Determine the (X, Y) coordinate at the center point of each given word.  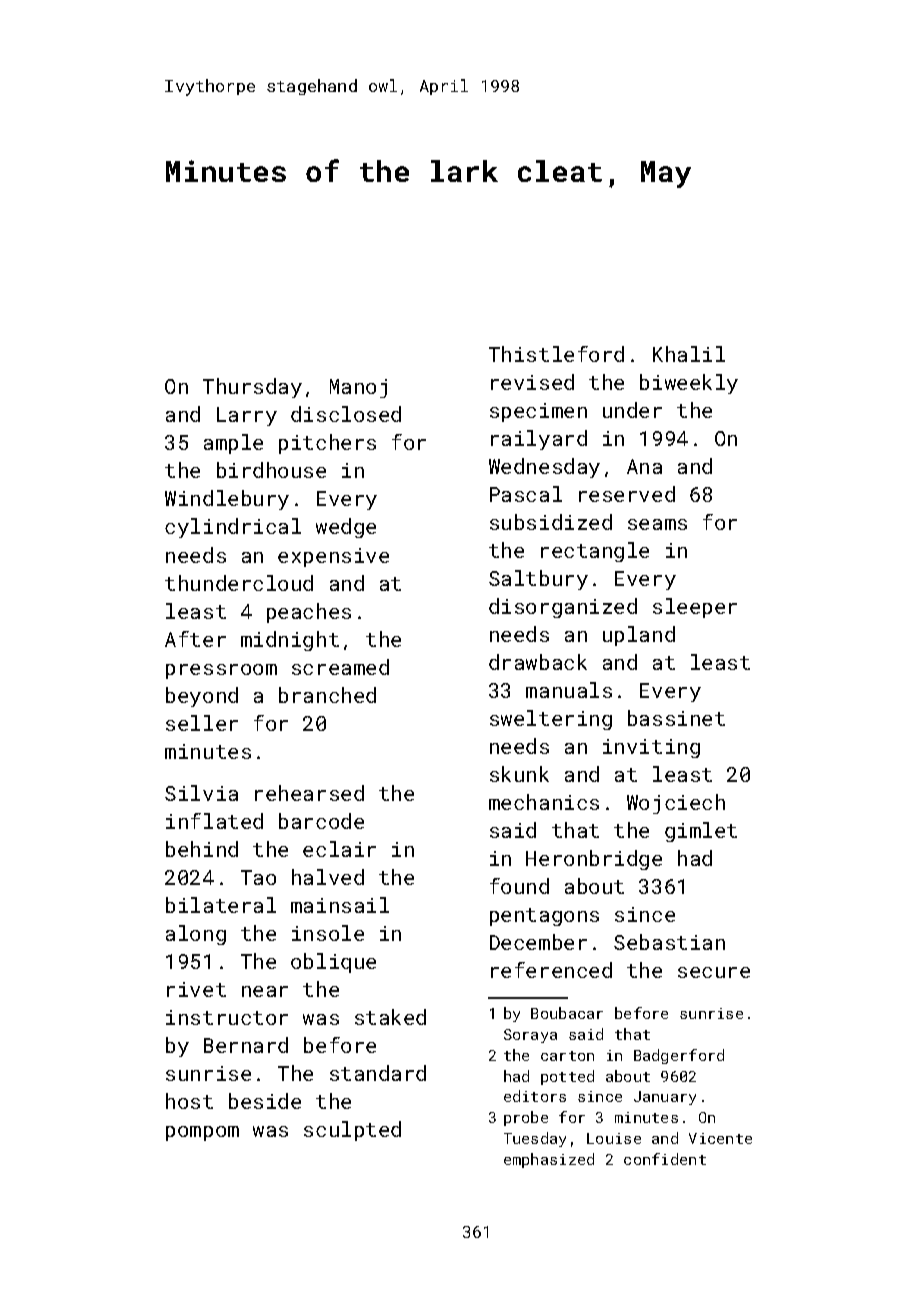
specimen (538, 412)
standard (378, 1073)
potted (567, 1077)
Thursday (252, 388)
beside (265, 1101)
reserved (627, 494)
